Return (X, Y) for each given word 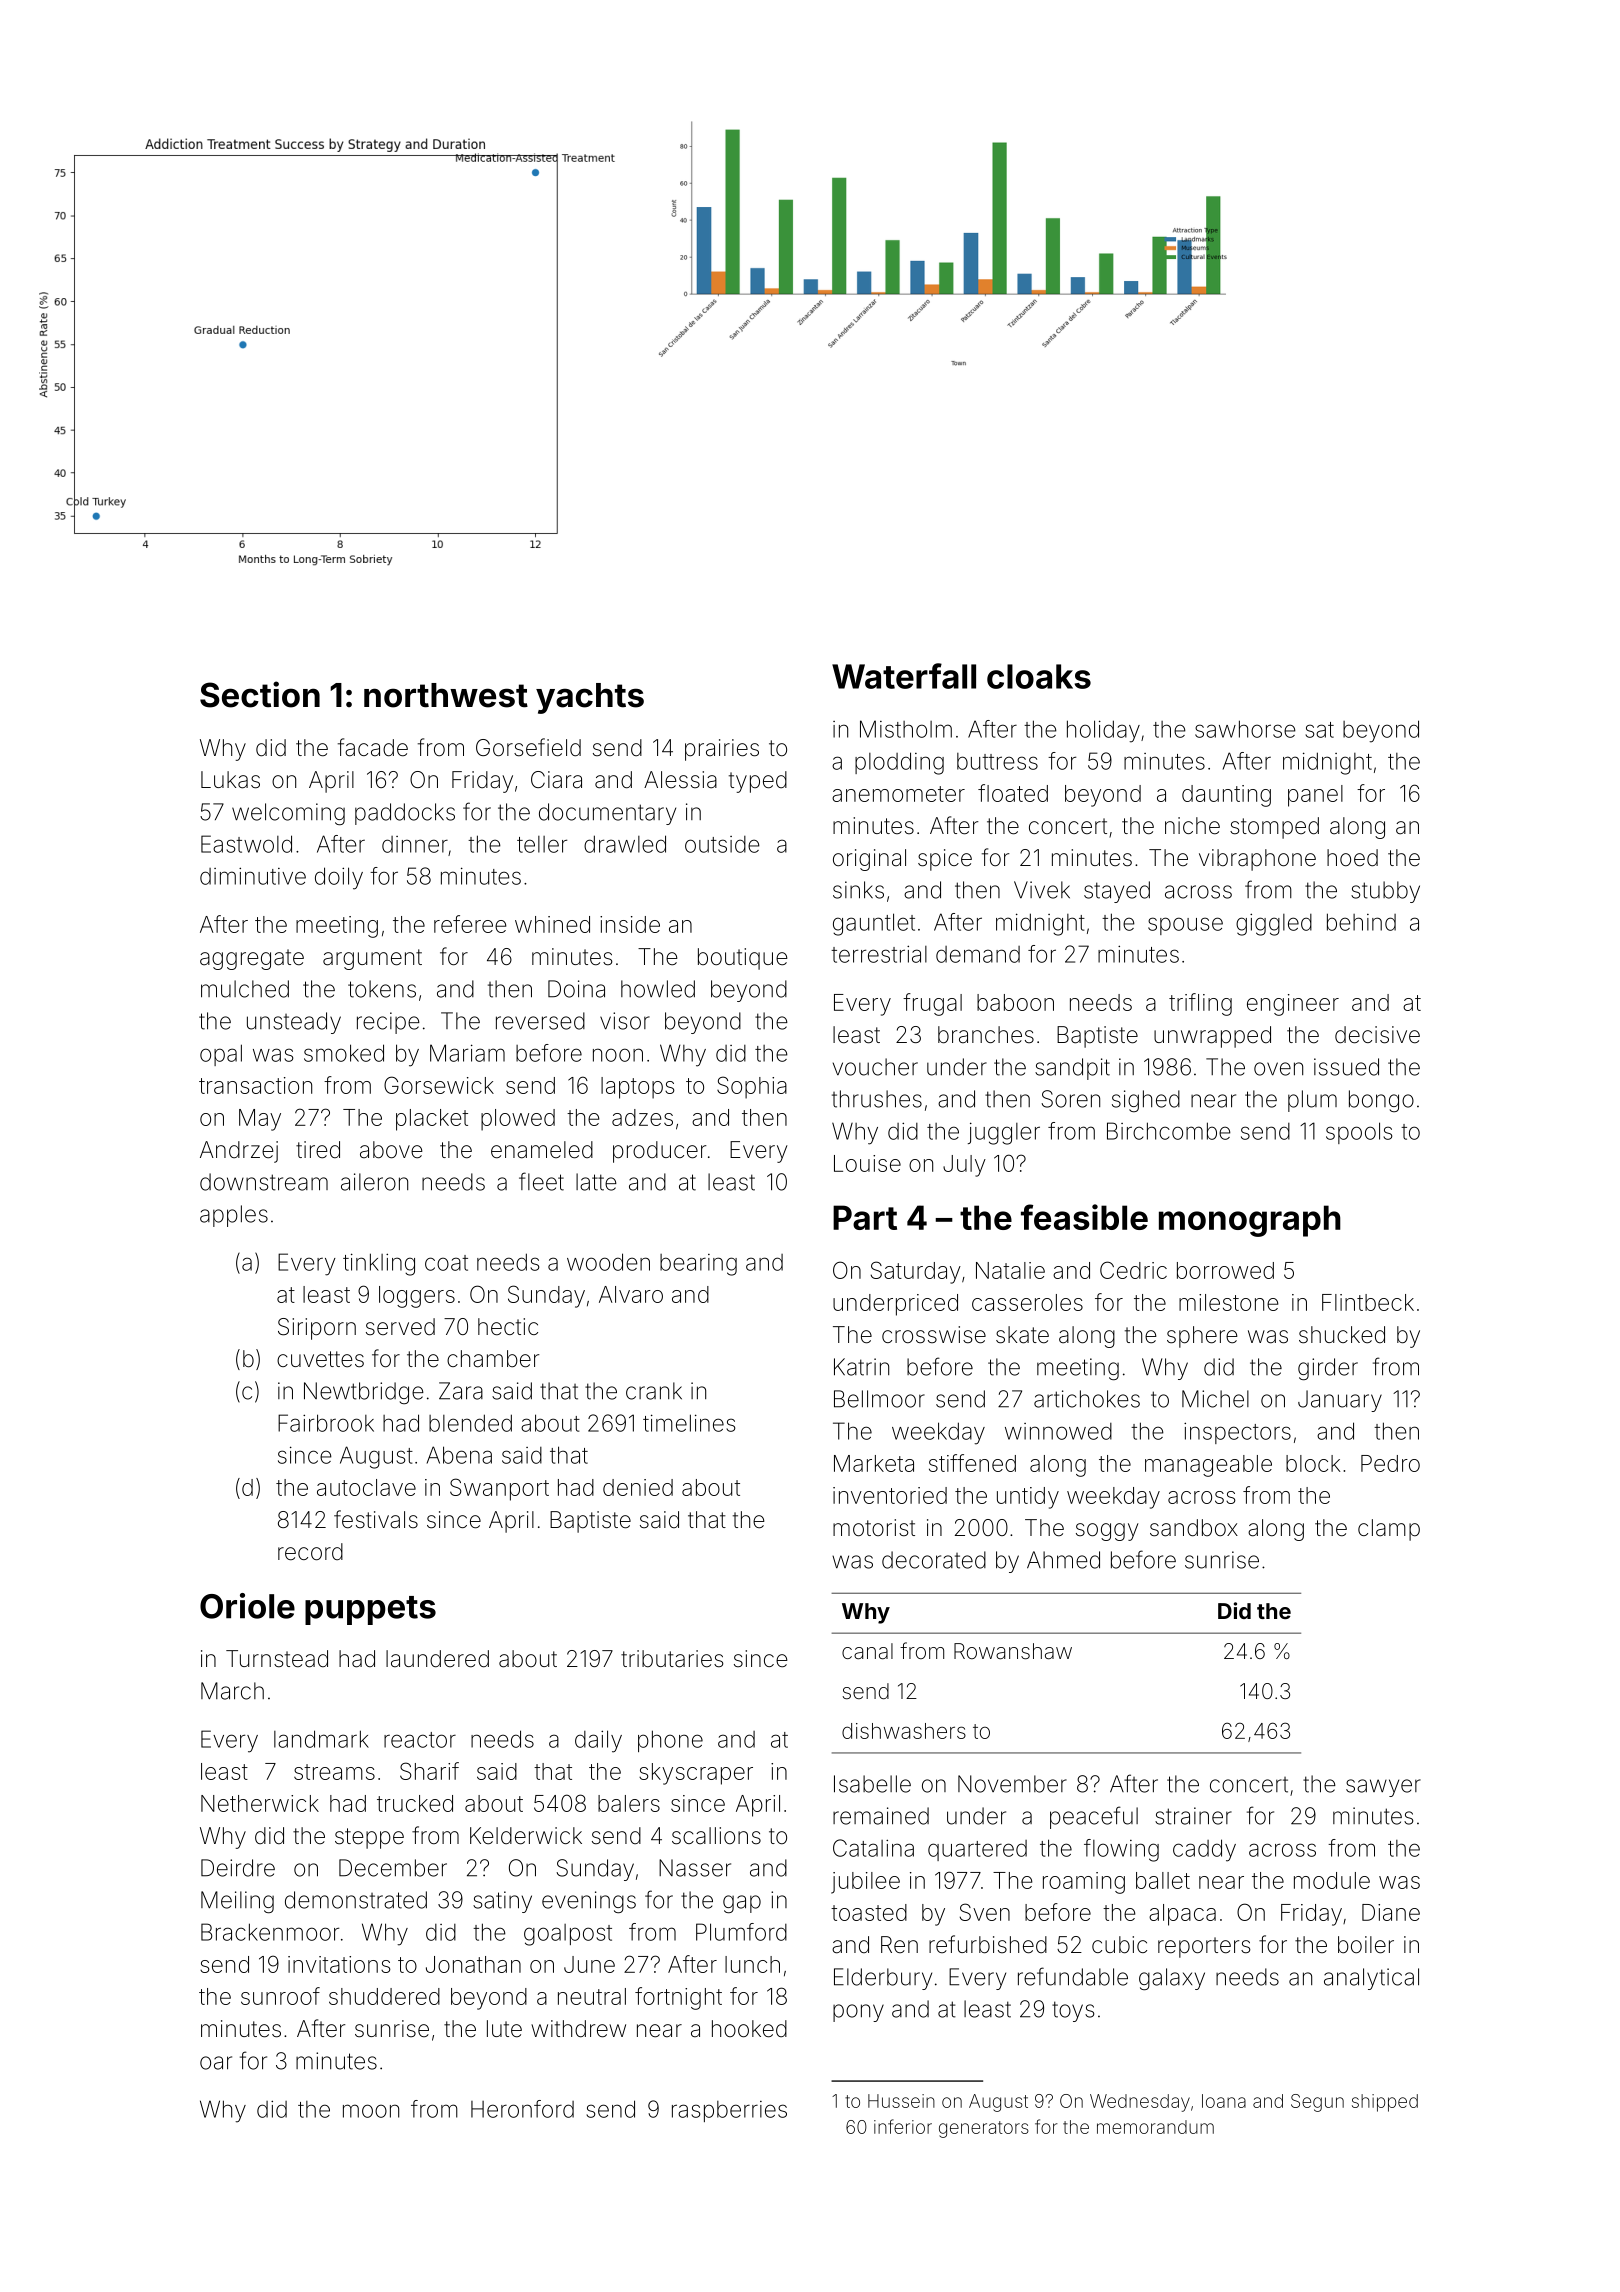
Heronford (522, 2109)
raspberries (729, 2111)
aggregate (252, 959)
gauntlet (874, 924)
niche (1192, 826)
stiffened (972, 1463)
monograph (1250, 1221)
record (310, 1552)
